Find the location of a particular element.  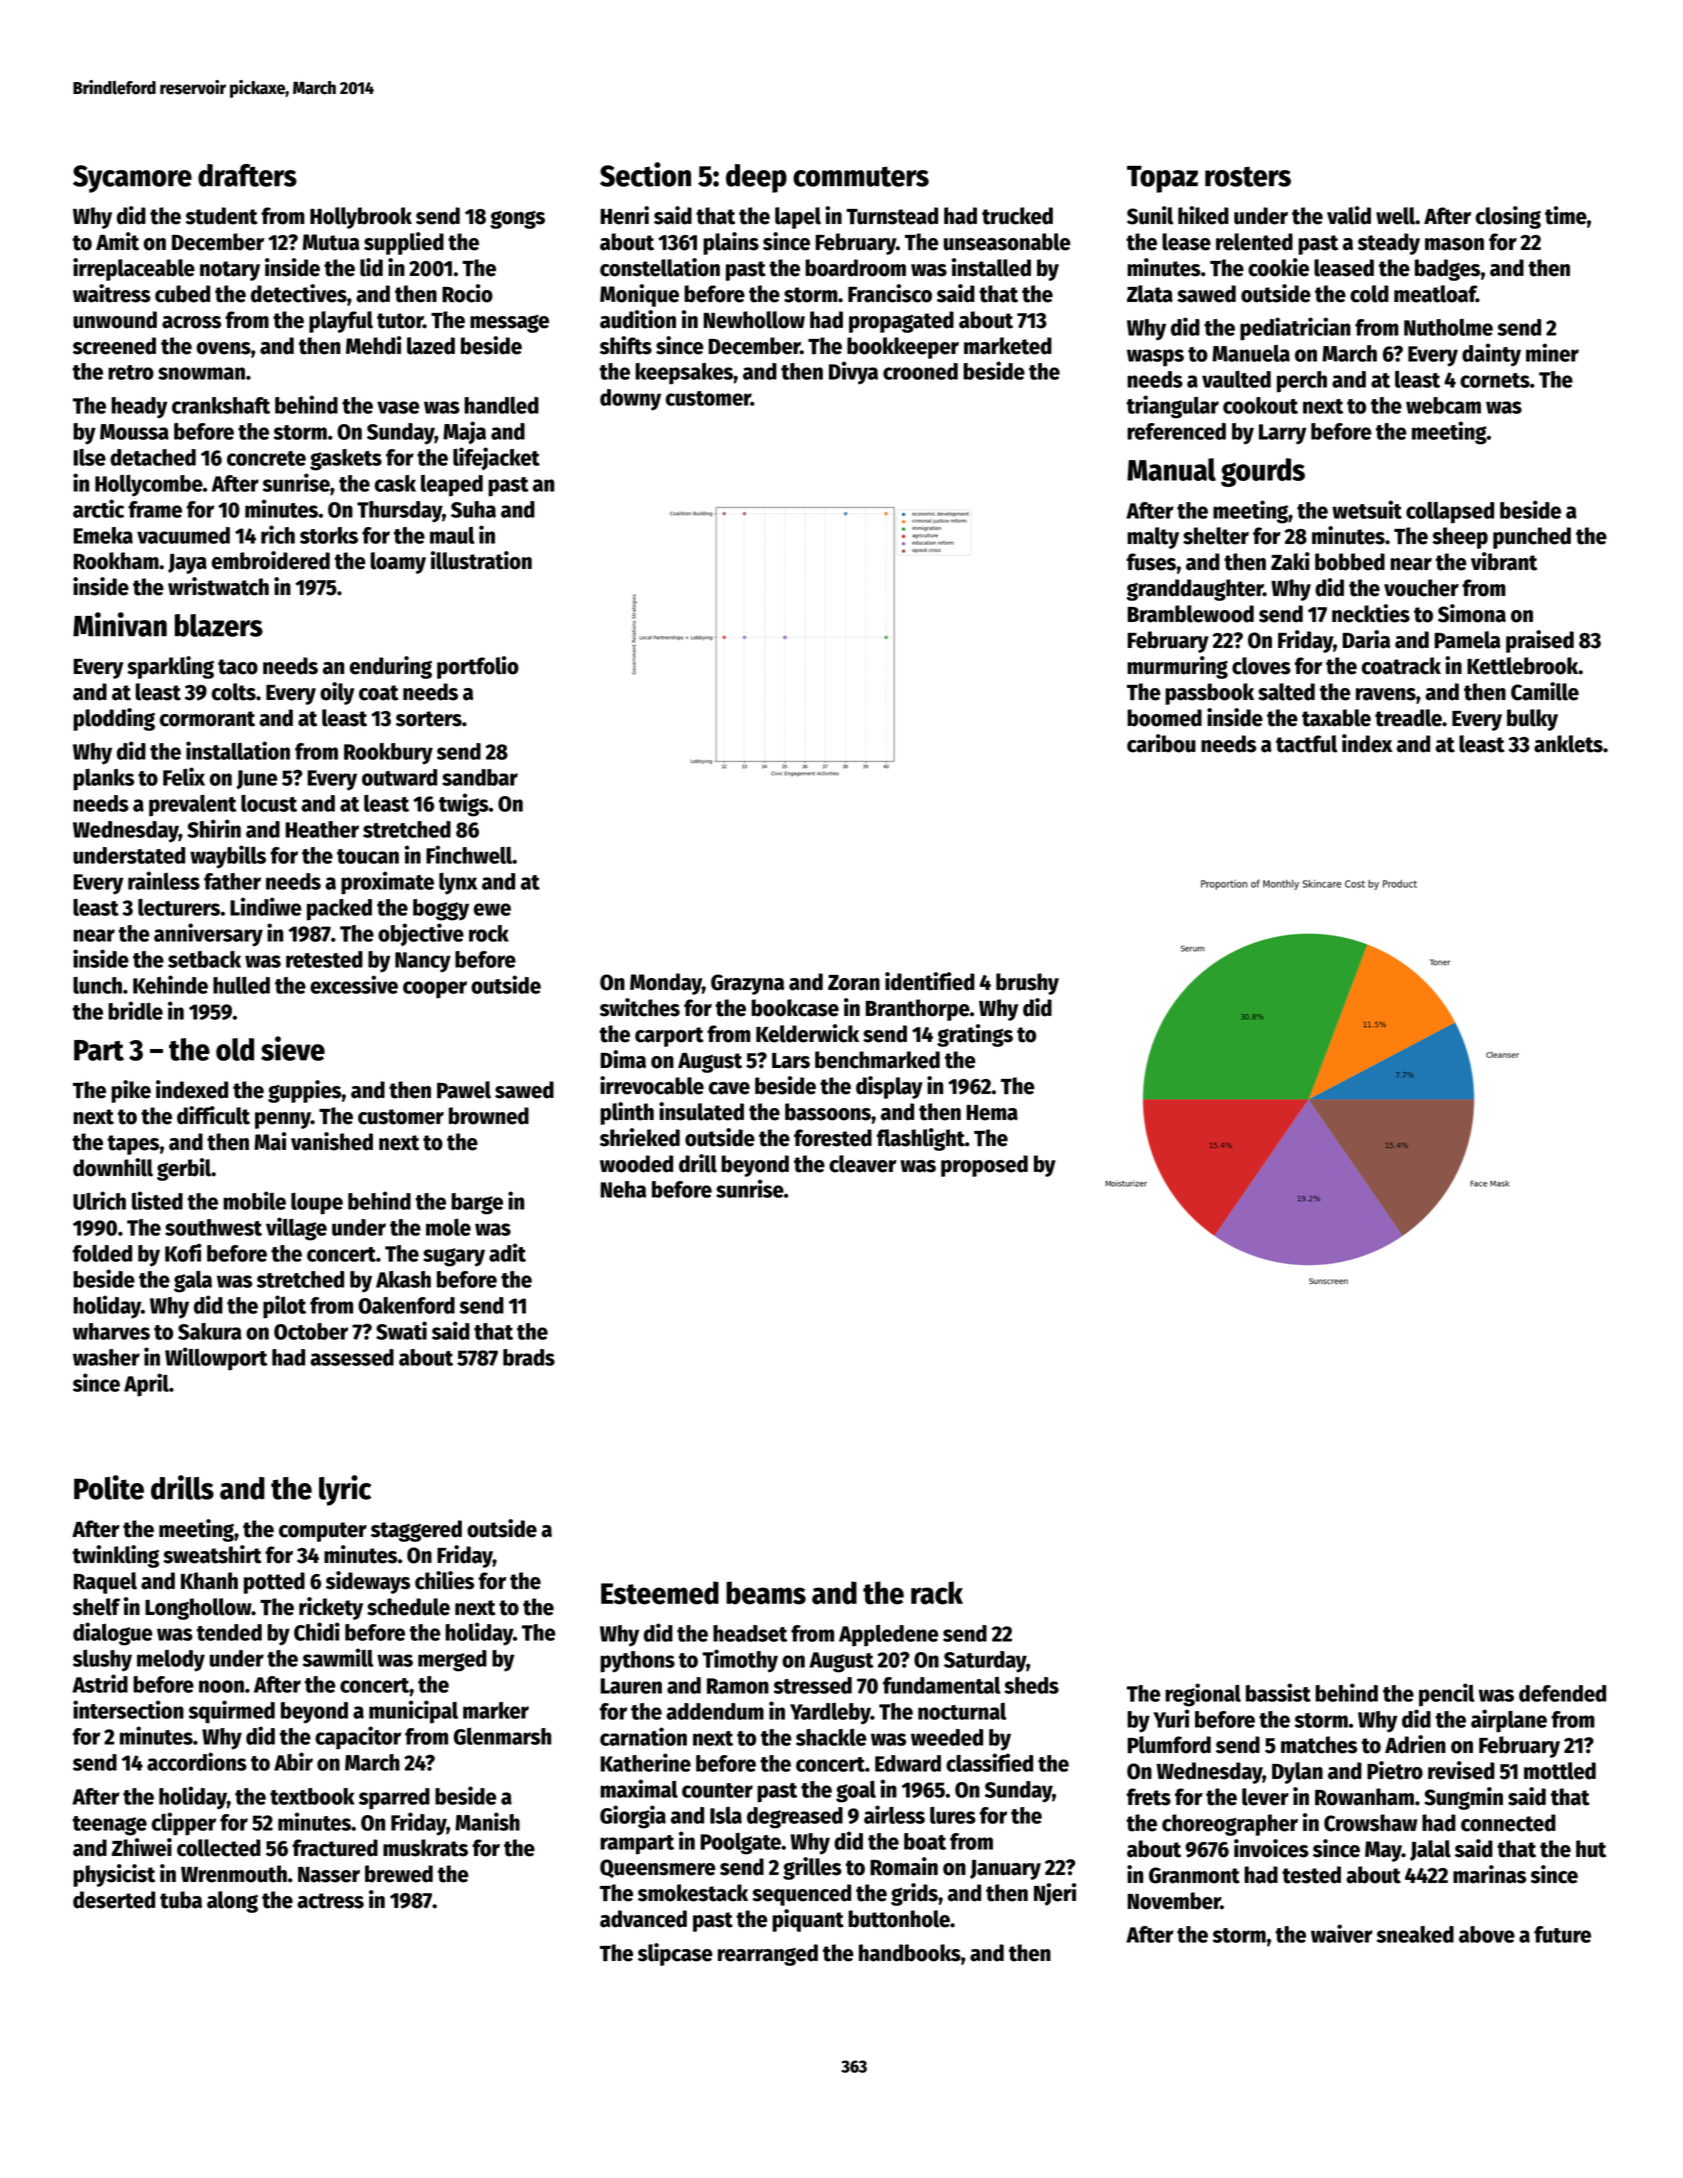

caribou is located at coordinates (1161, 743).
